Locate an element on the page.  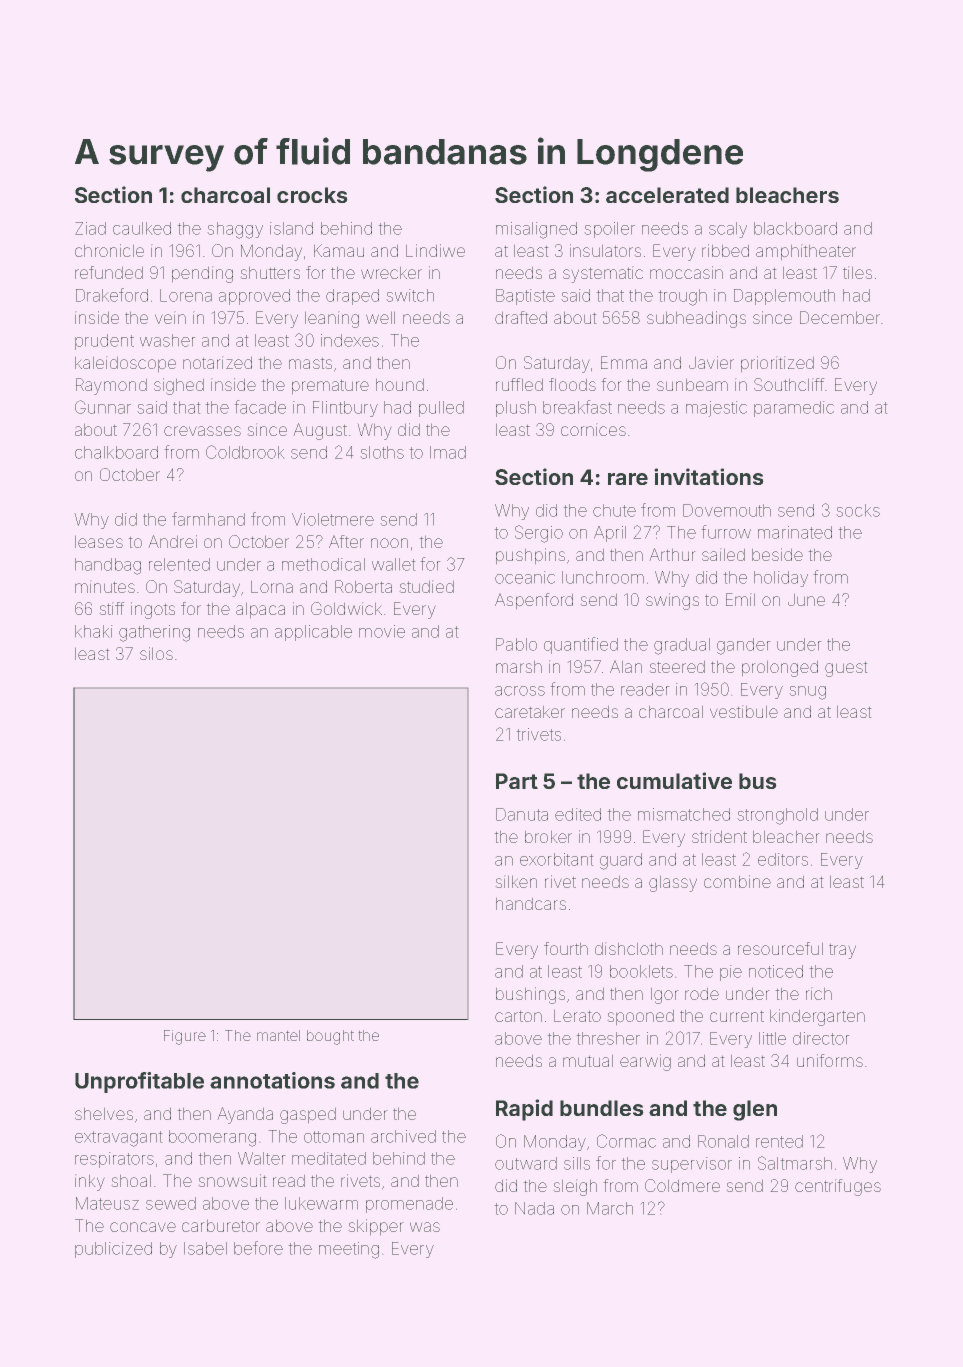
archived is located at coordinates (403, 1136).
